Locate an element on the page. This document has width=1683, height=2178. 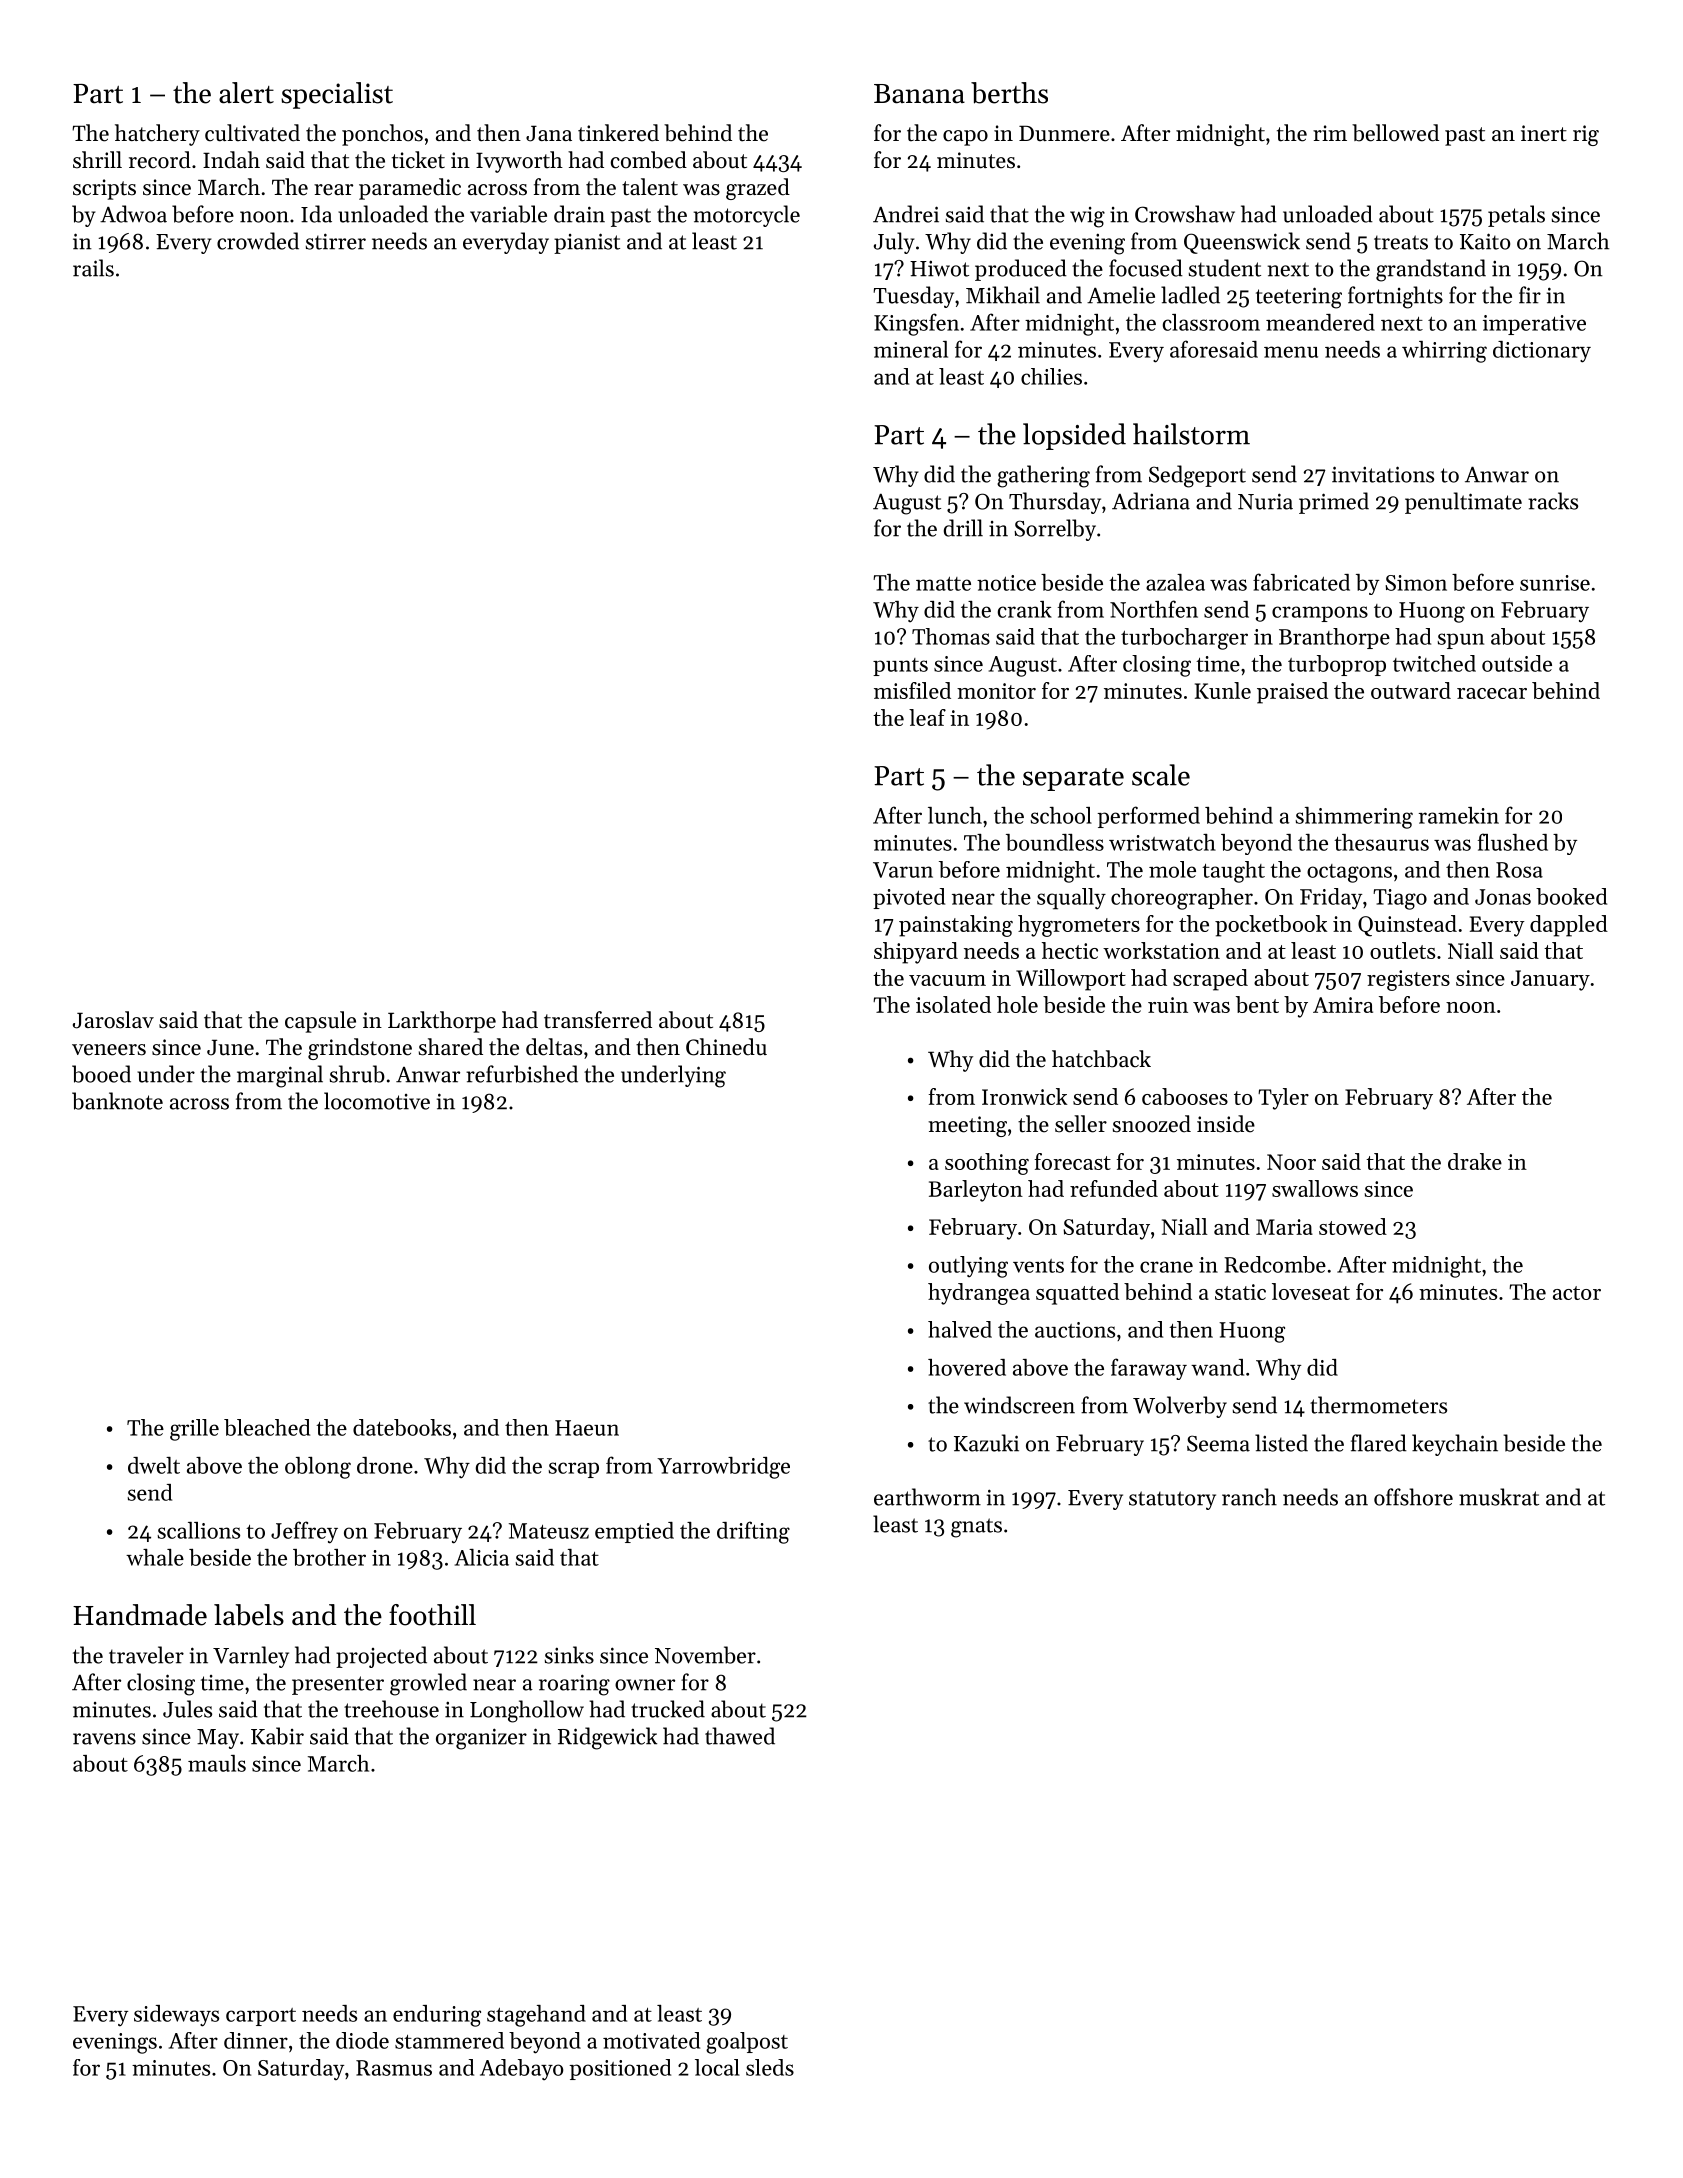
local is located at coordinates (717, 2067).
